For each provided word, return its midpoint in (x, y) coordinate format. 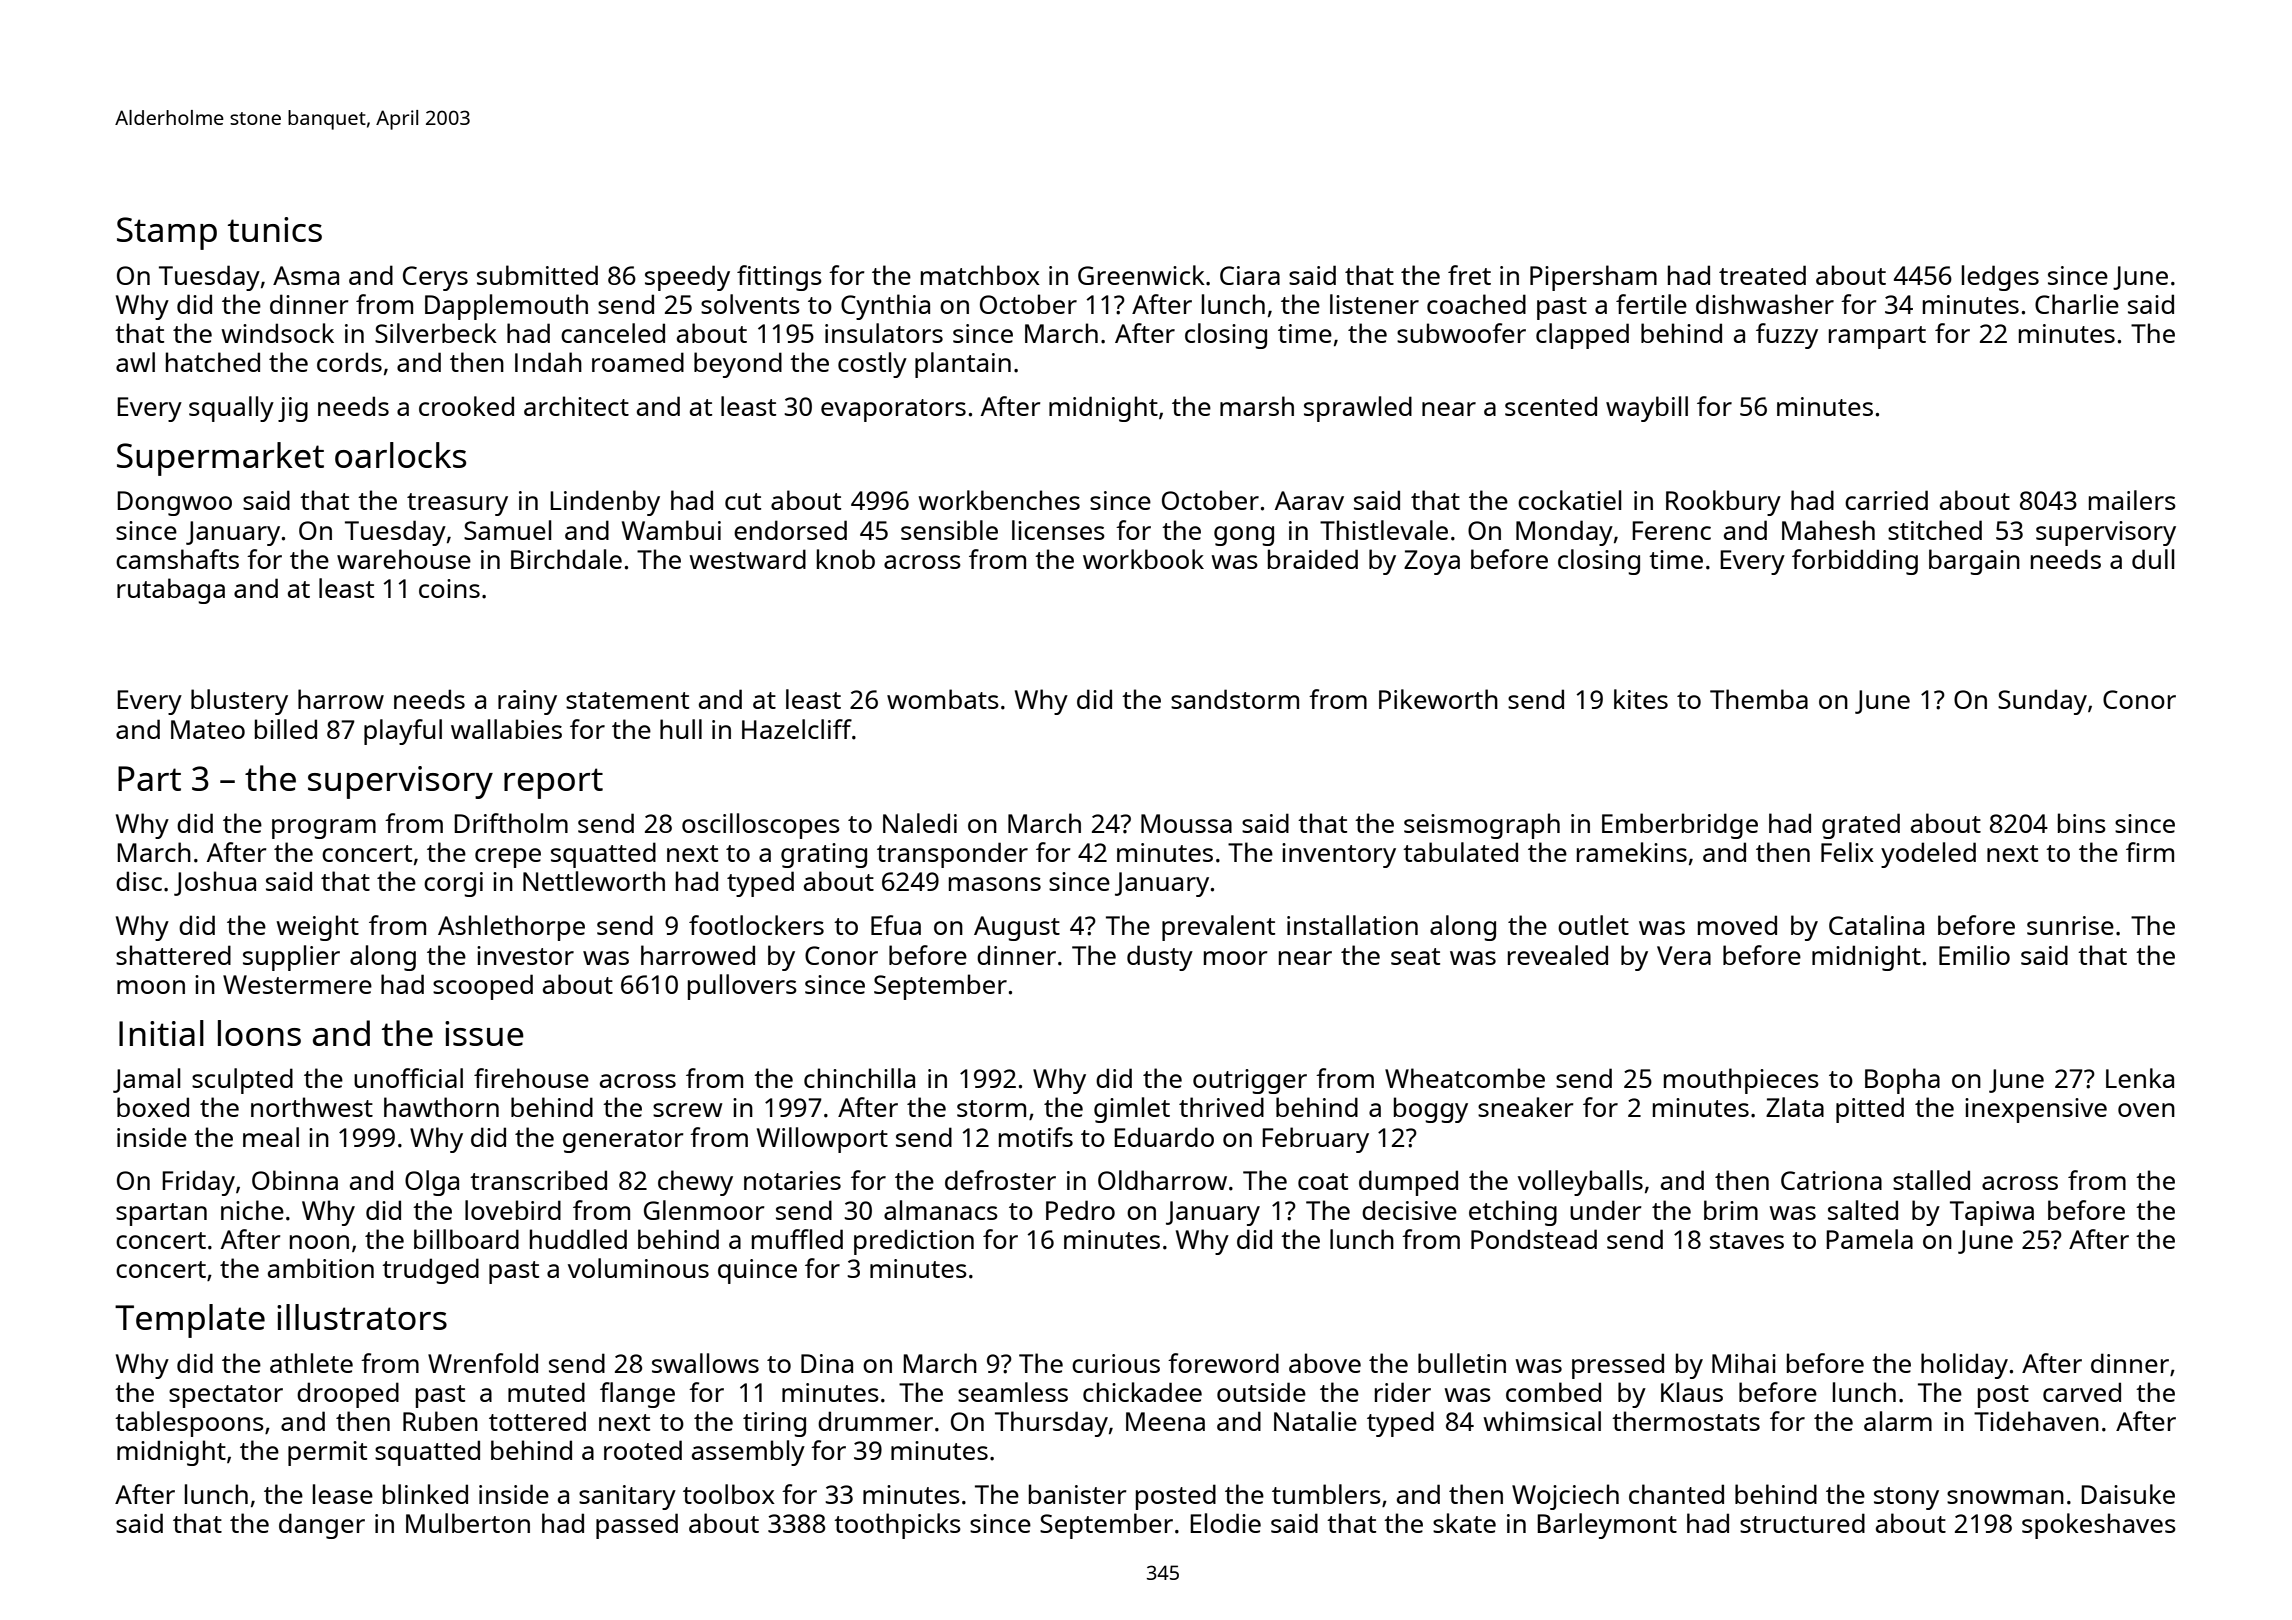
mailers (2132, 500)
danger (322, 1526)
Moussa (1186, 823)
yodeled (1928, 855)
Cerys (435, 278)
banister (1077, 1494)
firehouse (531, 1078)
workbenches (999, 500)
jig (293, 409)
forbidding (1855, 562)
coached (1476, 304)
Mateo (208, 729)
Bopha (1902, 1081)
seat (1415, 956)
